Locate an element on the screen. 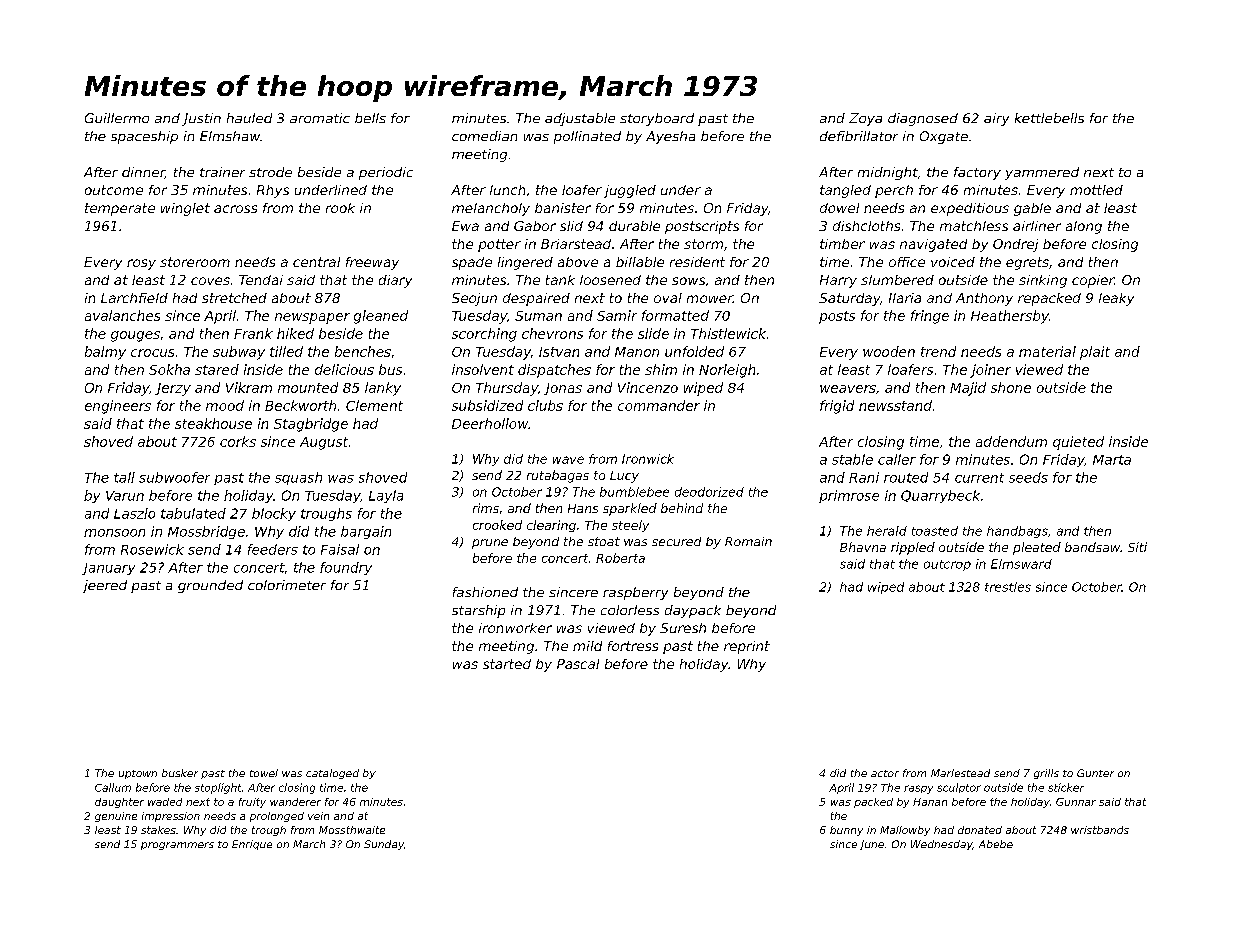 The image size is (1233, 952). airy is located at coordinates (996, 119).
